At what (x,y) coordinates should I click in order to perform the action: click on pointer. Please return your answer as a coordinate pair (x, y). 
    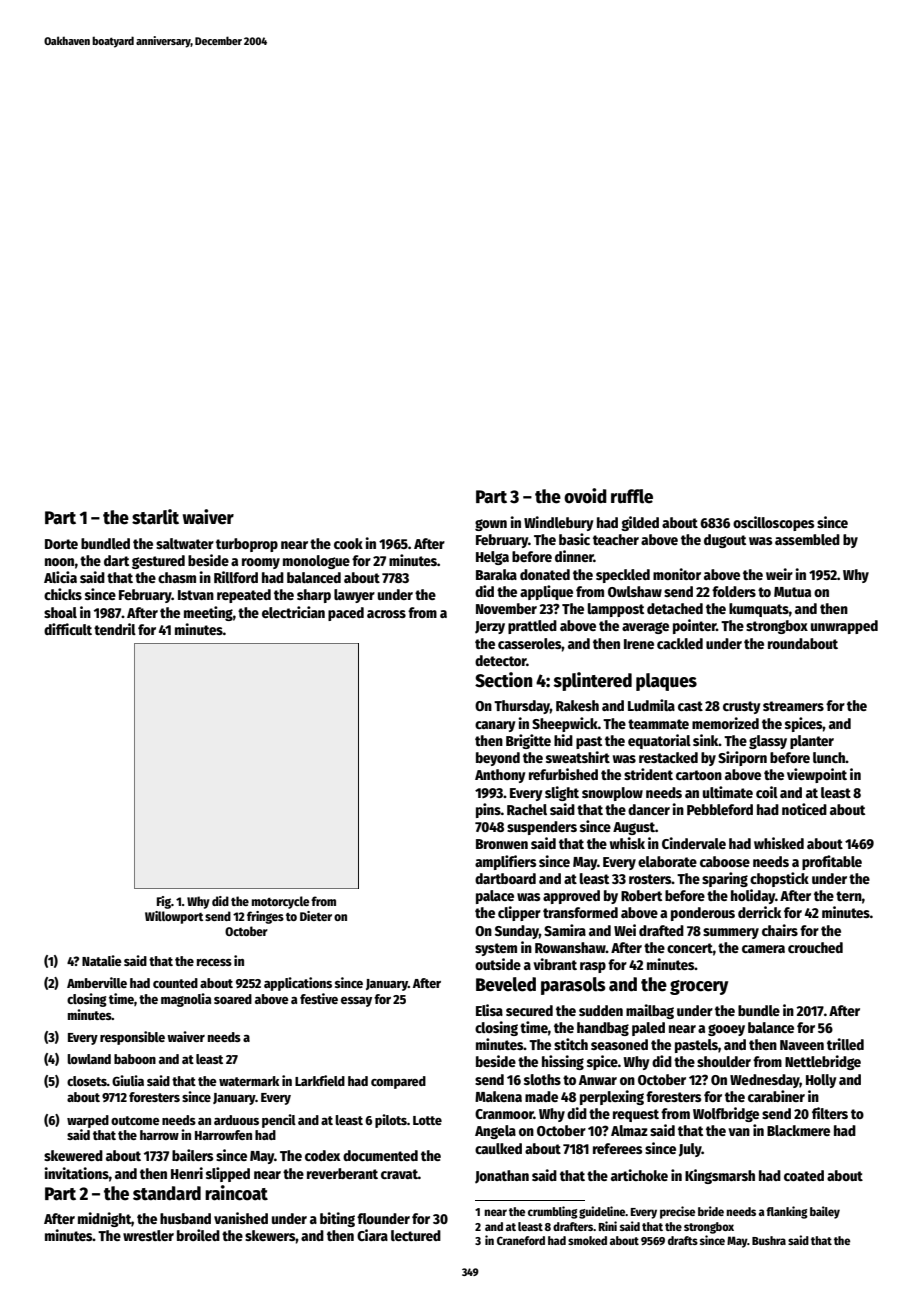
    Looking at the image, I should click on (694, 626).
